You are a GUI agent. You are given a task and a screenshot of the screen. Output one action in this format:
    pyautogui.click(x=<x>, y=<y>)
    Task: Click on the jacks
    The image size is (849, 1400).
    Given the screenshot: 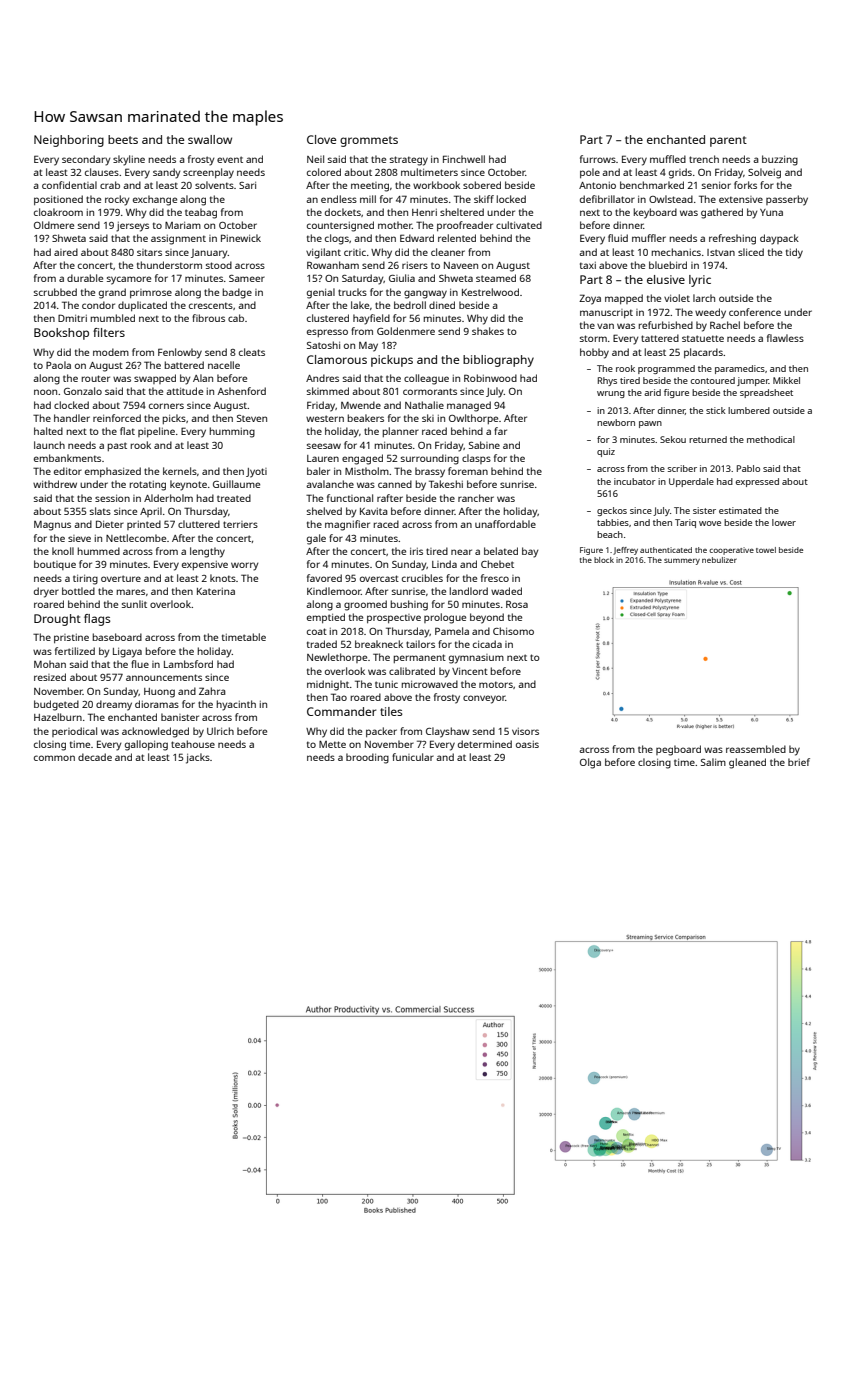 What is the action you would take?
    pyautogui.click(x=198, y=758)
